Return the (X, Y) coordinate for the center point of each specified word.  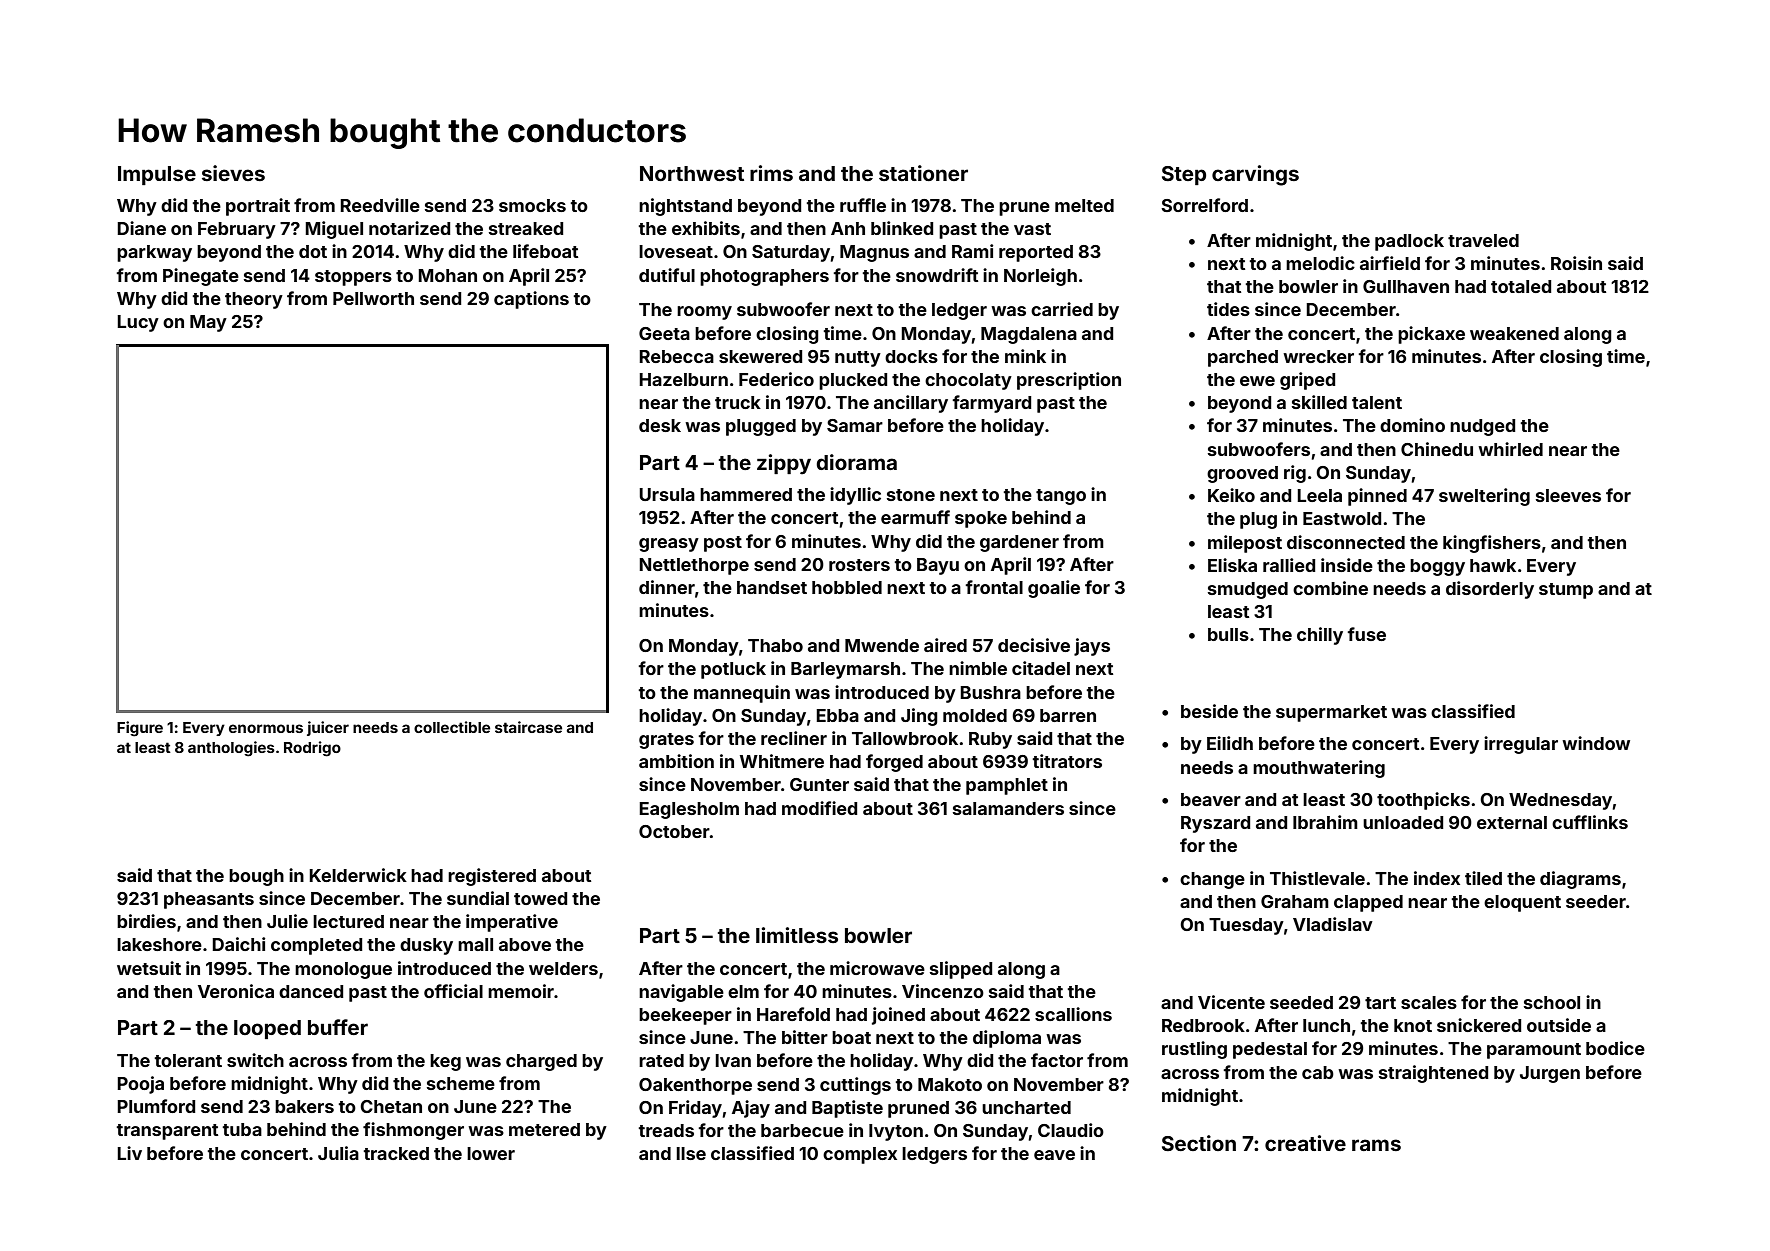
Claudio (1071, 1130)
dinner (667, 587)
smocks (532, 205)
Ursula (667, 494)
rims (771, 173)
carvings (1255, 175)
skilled (1319, 402)
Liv (129, 1153)
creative (1305, 1143)
